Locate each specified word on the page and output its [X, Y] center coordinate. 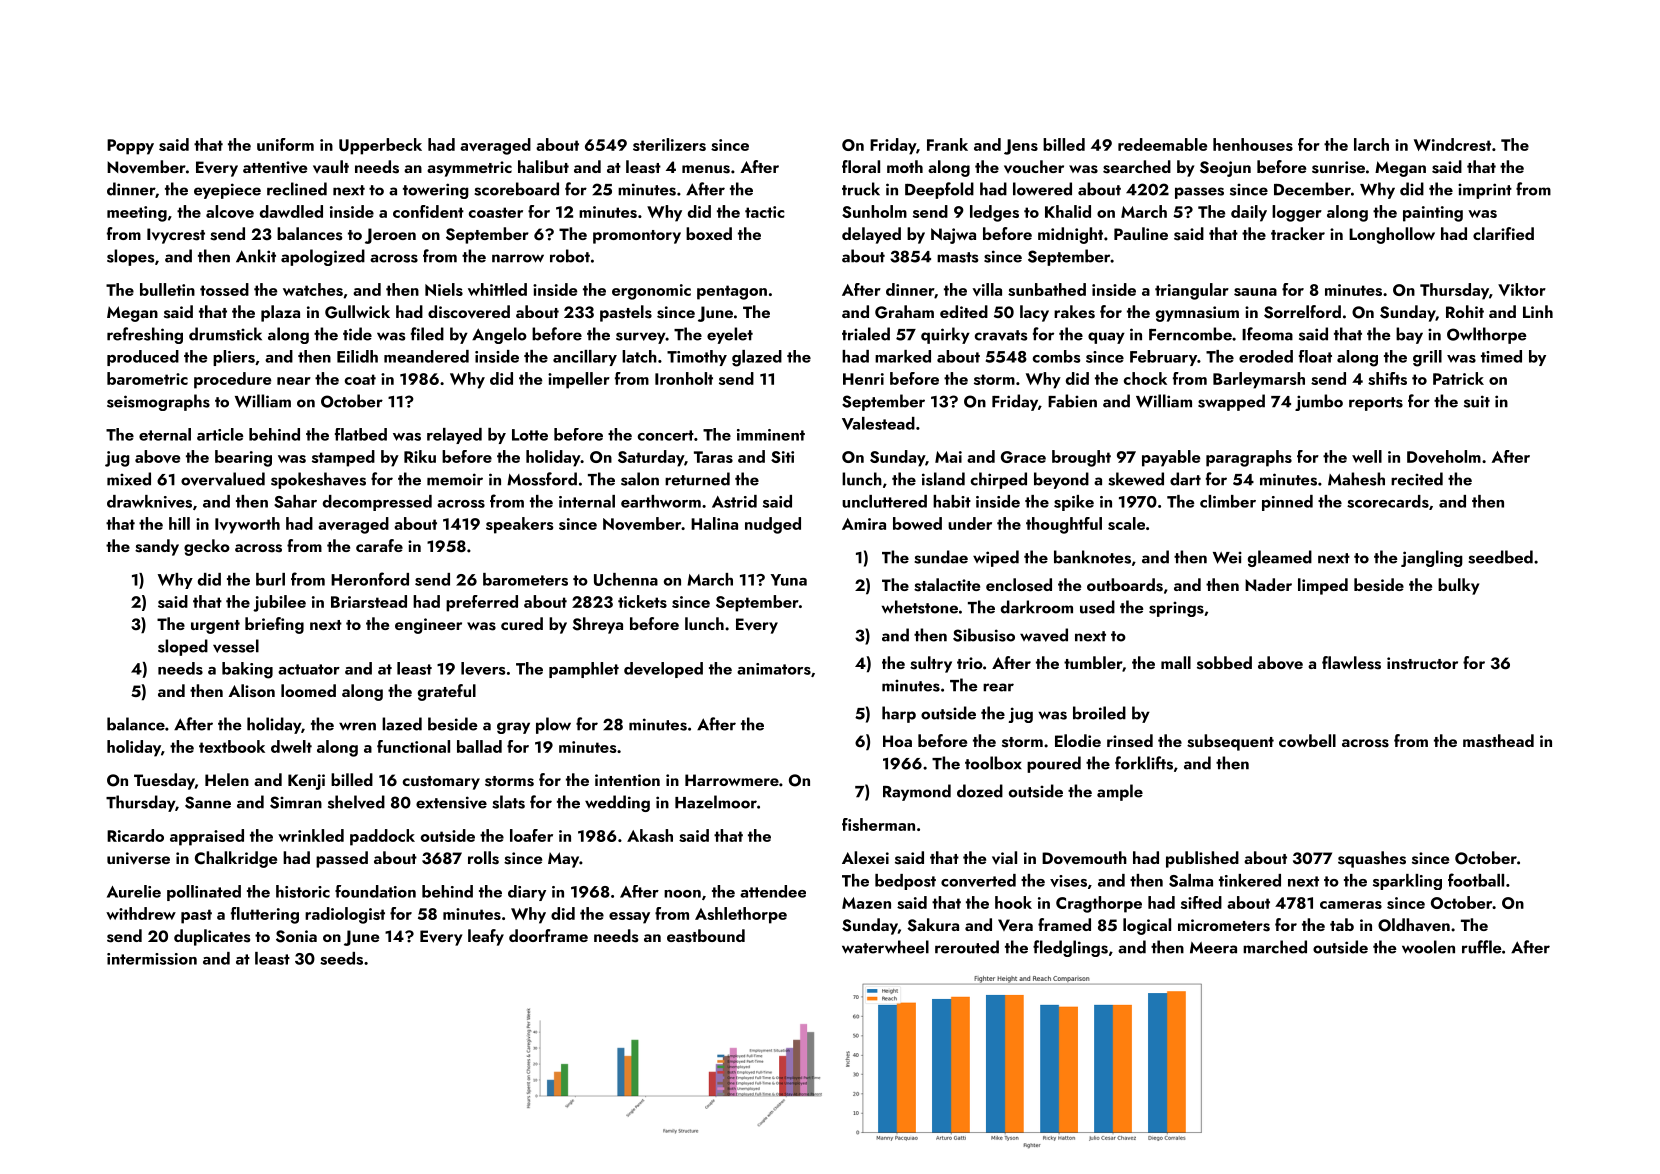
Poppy [130, 147]
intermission [152, 959]
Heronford [370, 579]
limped [1323, 586]
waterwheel [885, 947]
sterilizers [669, 144]
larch [1371, 144]
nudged [773, 525]
